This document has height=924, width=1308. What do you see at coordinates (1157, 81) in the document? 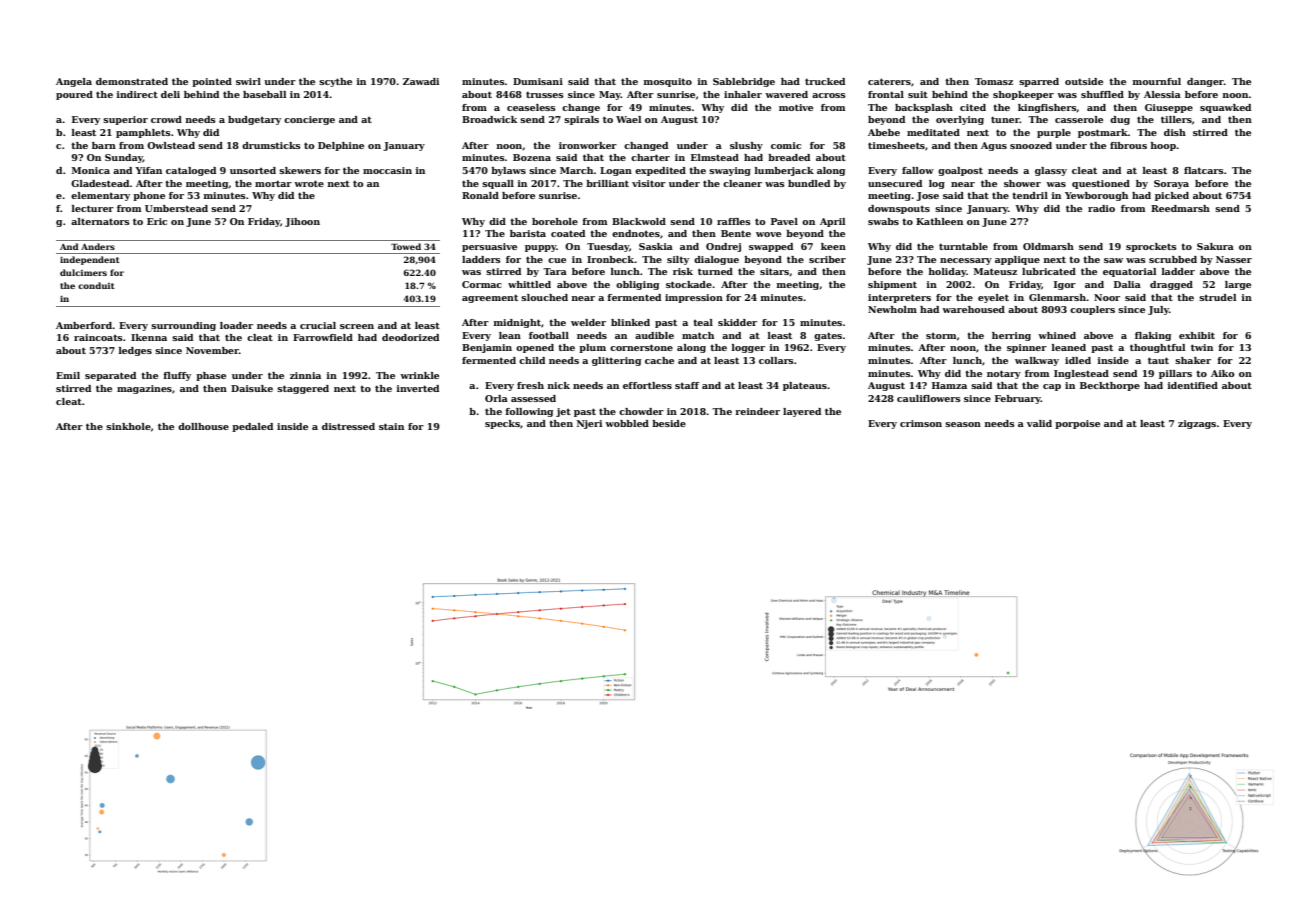
I see `mournful` at bounding box center [1157, 81].
